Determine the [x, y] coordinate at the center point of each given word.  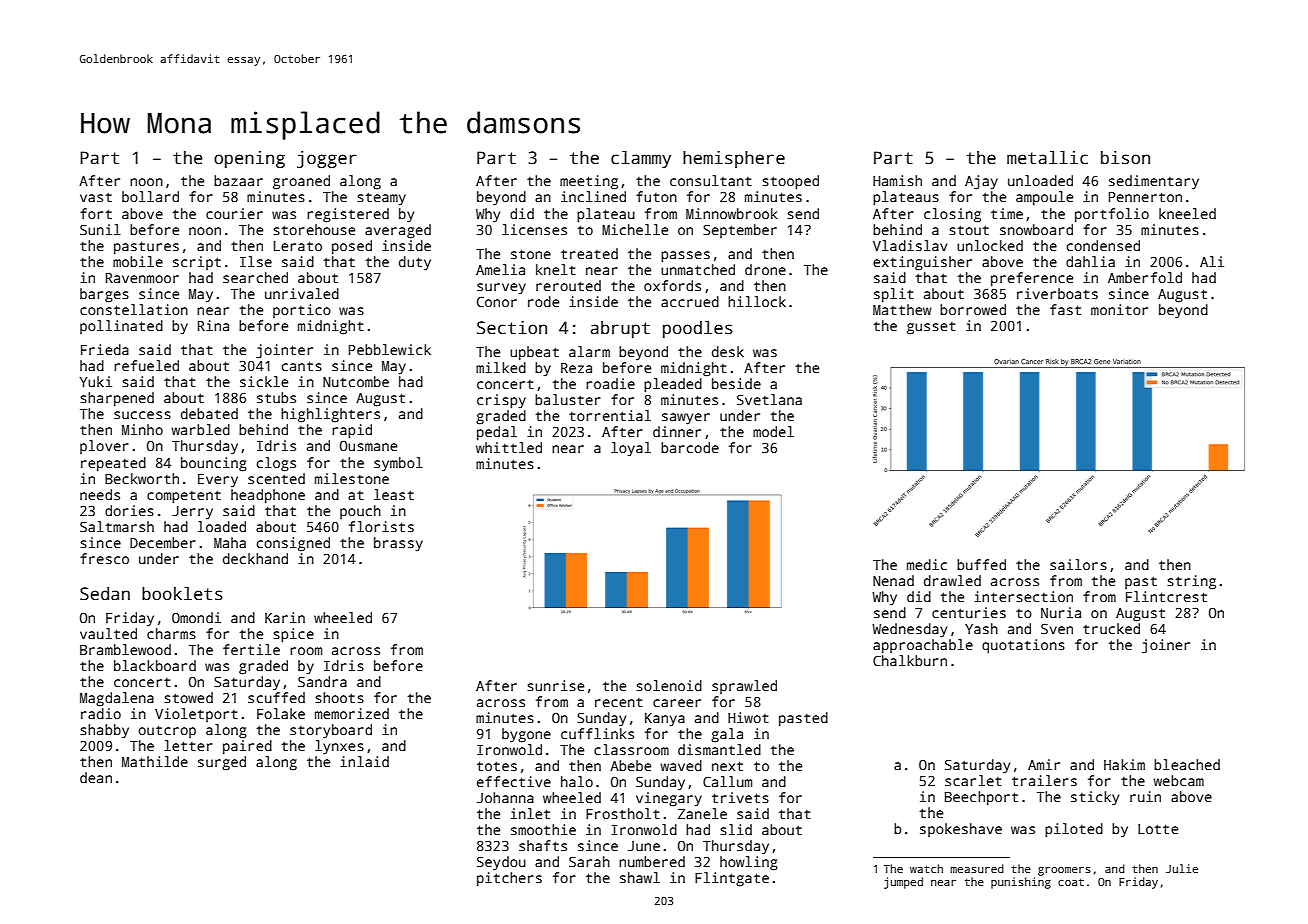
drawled [952, 580]
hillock [757, 301]
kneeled [1187, 213]
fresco [104, 558]
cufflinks [597, 733]
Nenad [893, 580]
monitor [1119, 309]
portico [302, 311]
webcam [1178, 780]
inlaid [364, 761]
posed [352, 247]
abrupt [620, 329]
